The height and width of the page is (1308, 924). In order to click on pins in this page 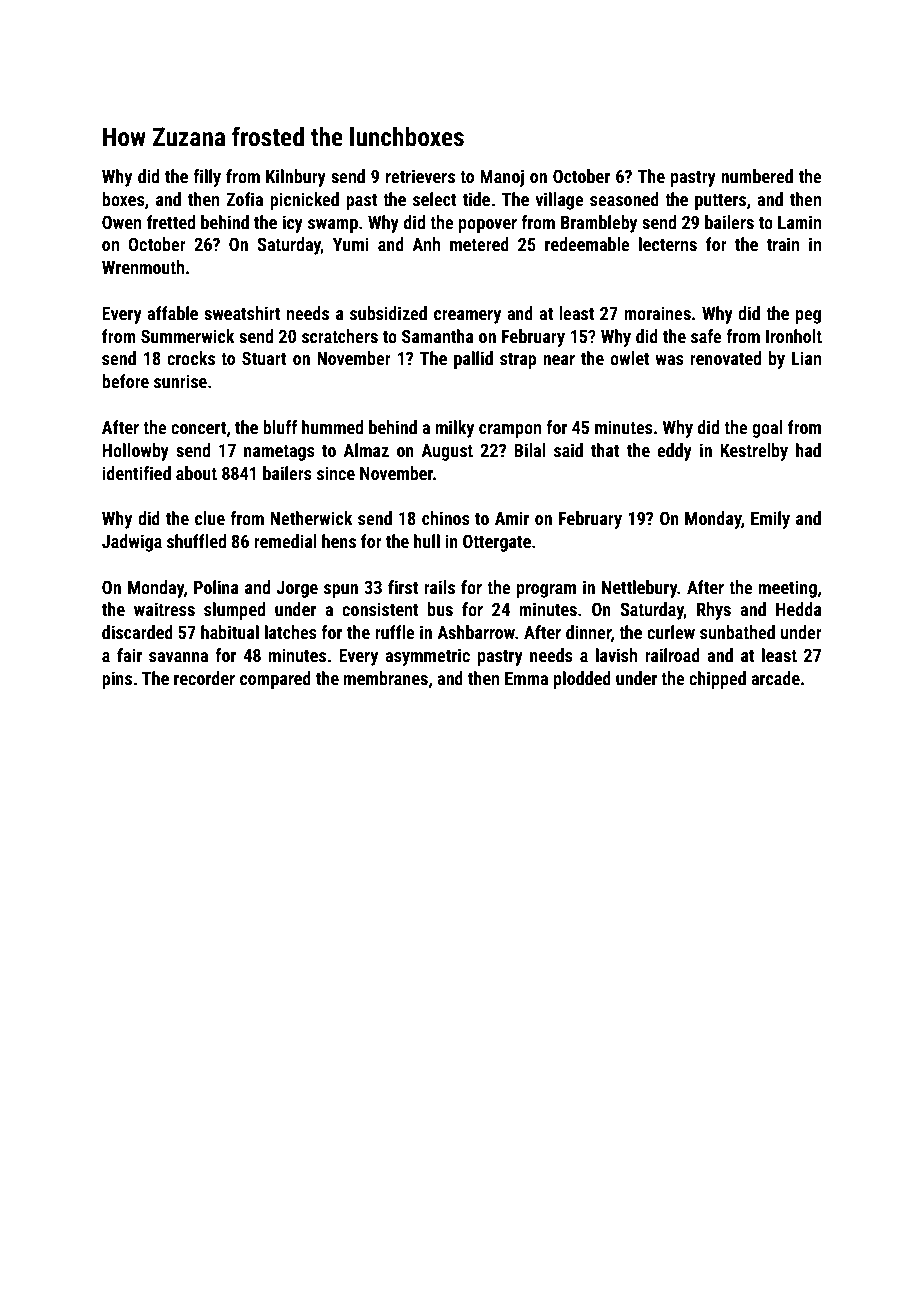, I will do `click(117, 680)`.
